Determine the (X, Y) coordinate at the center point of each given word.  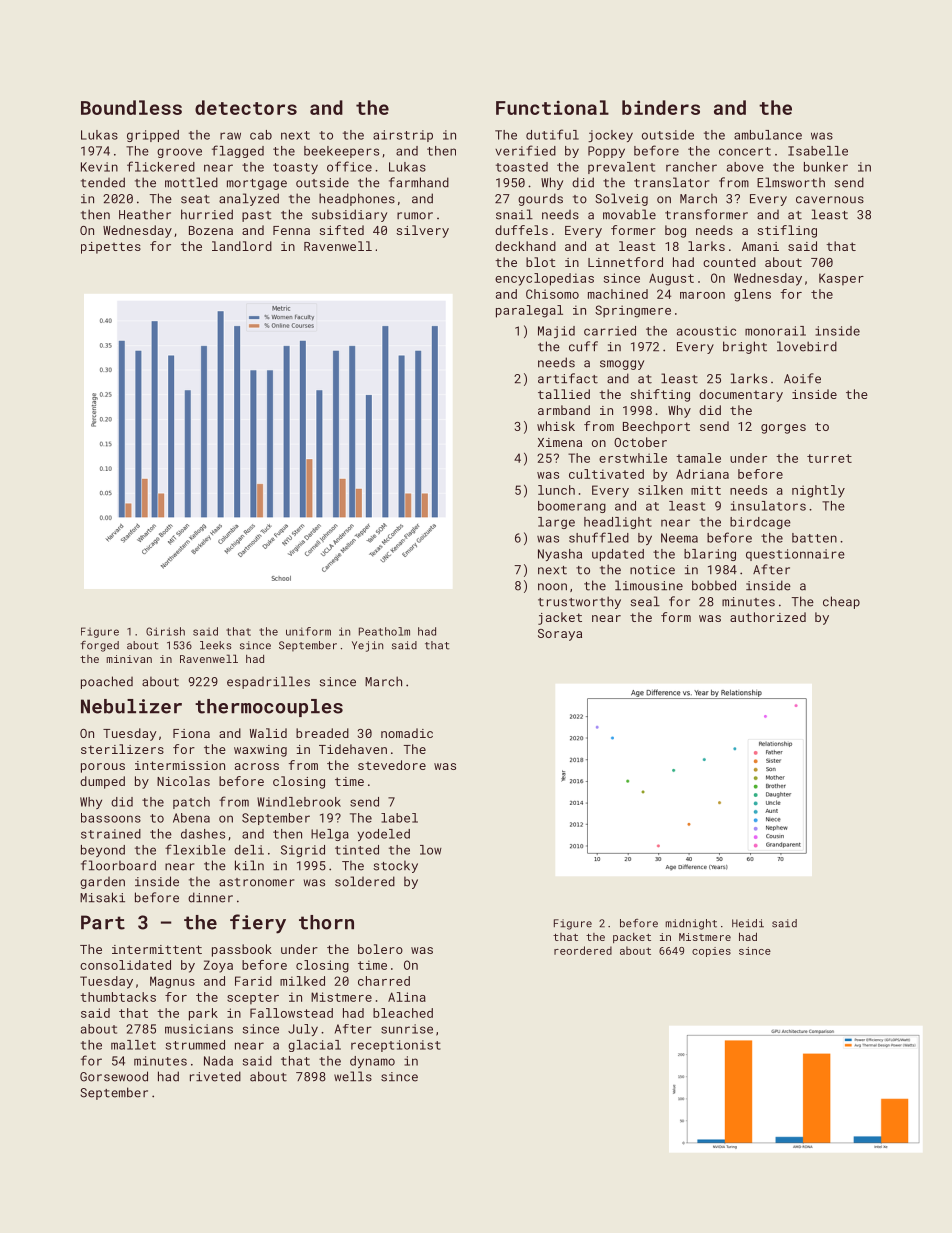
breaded (322, 733)
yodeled (384, 835)
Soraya (560, 635)
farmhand (419, 182)
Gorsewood (114, 1076)
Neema (679, 538)
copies (711, 952)
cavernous (830, 200)
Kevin (99, 167)
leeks (215, 645)
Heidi (748, 923)
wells (353, 1076)
